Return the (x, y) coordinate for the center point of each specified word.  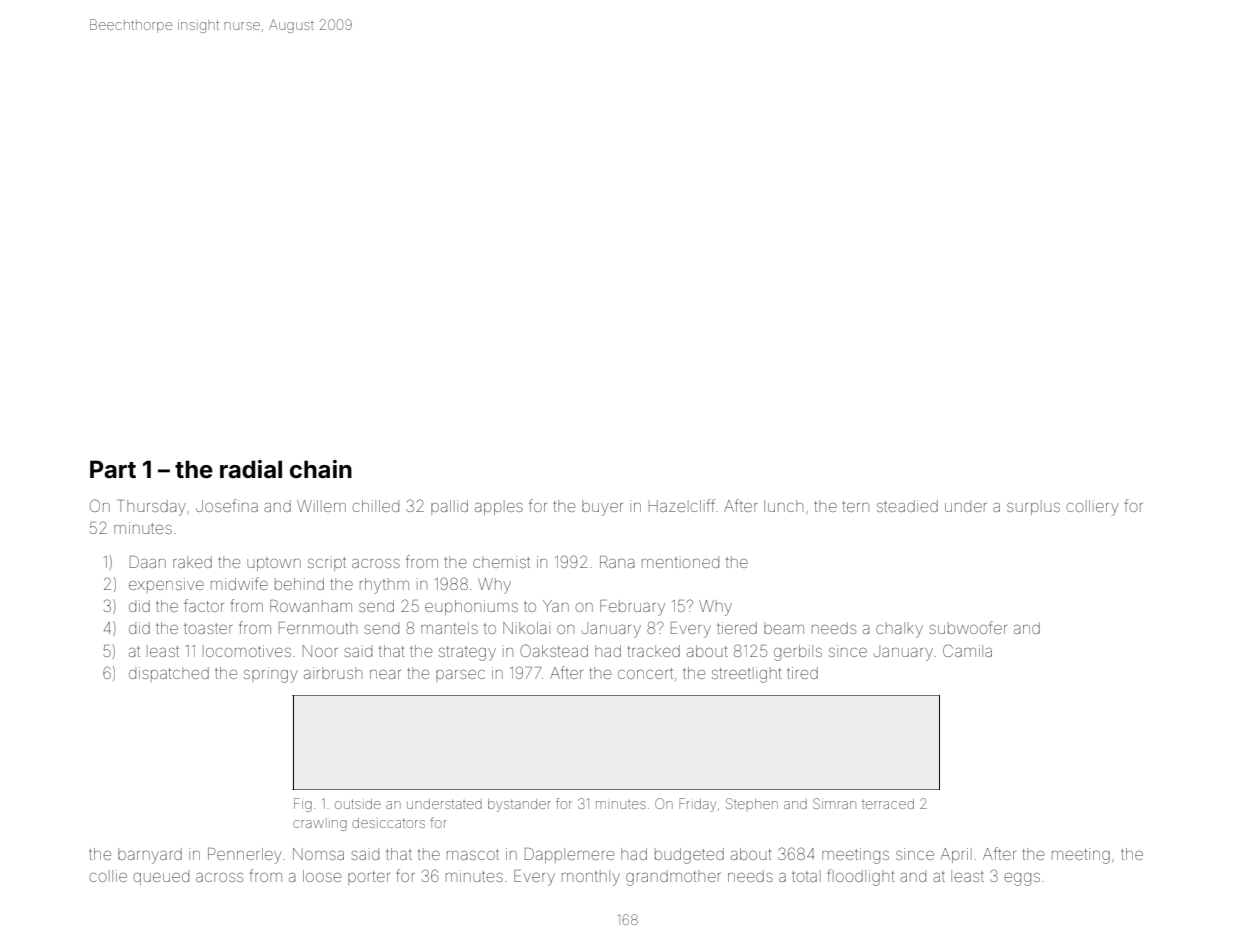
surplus (1033, 507)
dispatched (169, 674)
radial (251, 469)
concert (645, 673)
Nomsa (318, 854)
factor (204, 605)
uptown (274, 564)
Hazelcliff (682, 505)
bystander (519, 805)
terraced (888, 804)
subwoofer (968, 627)
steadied (907, 506)
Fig (303, 805)
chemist (501, 562)
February (632, 608)
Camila (967, 650)
